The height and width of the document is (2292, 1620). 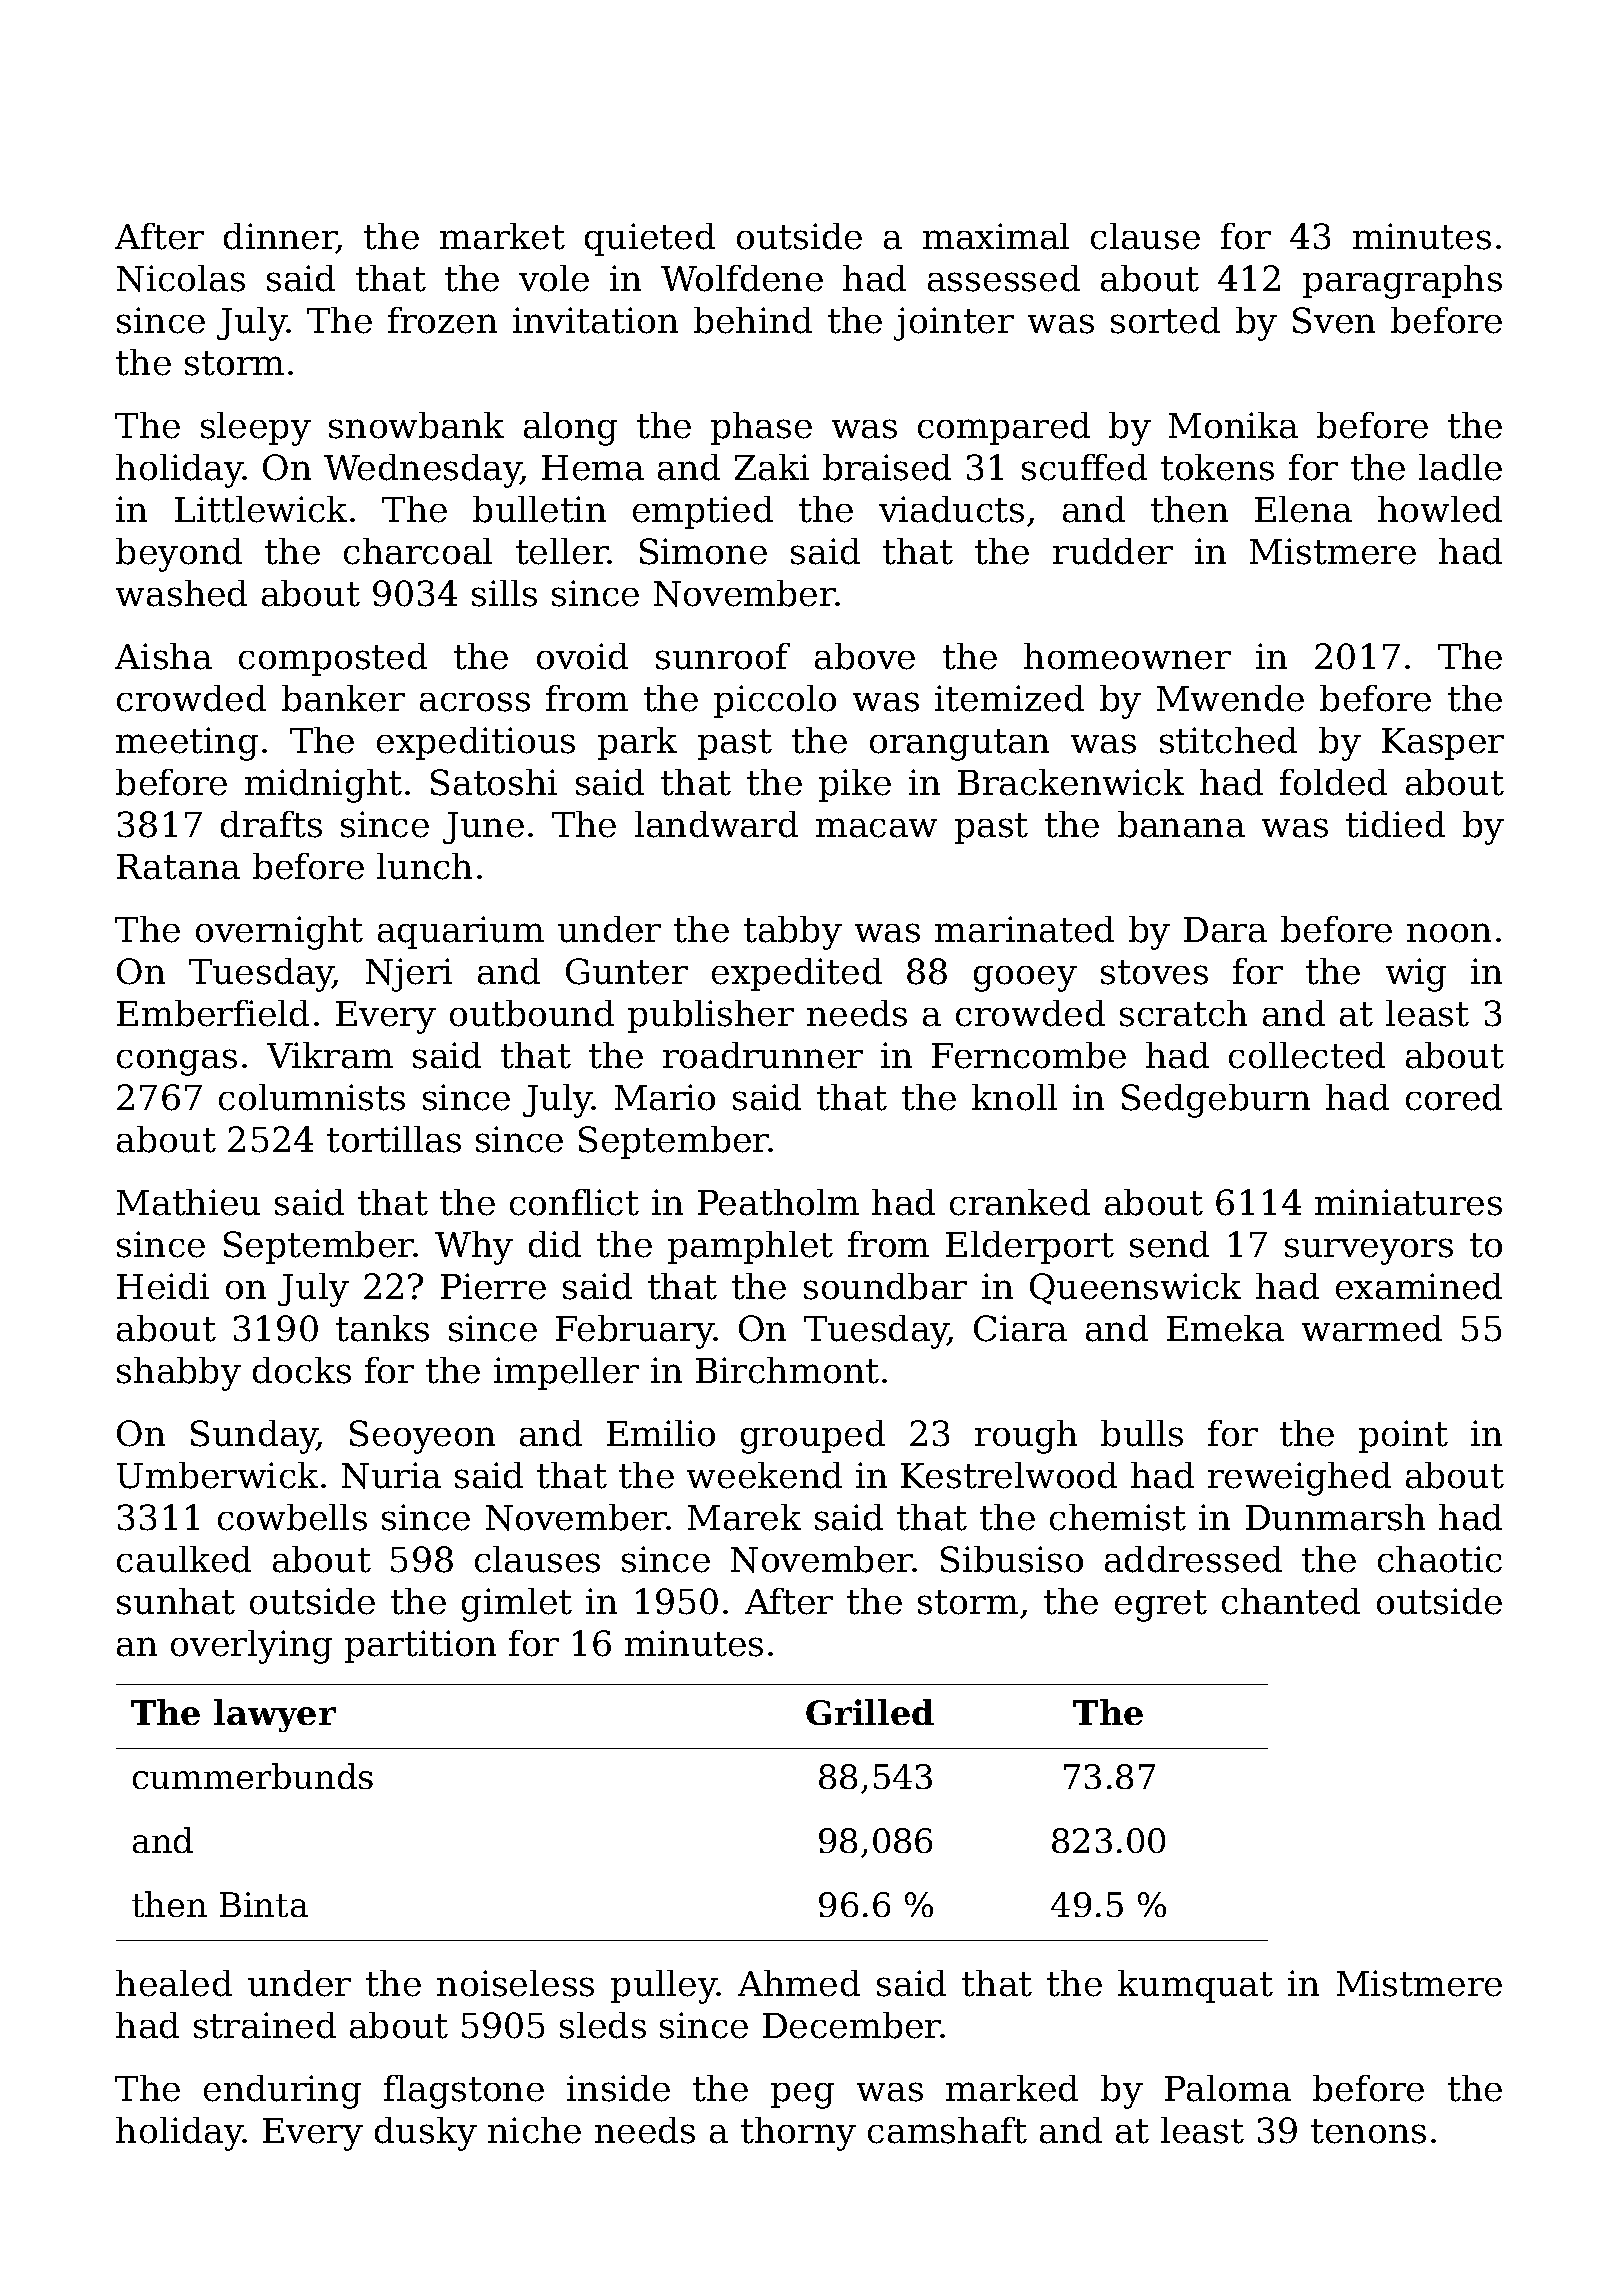 I want to click on weekend, so click(x=764, y=1475).
